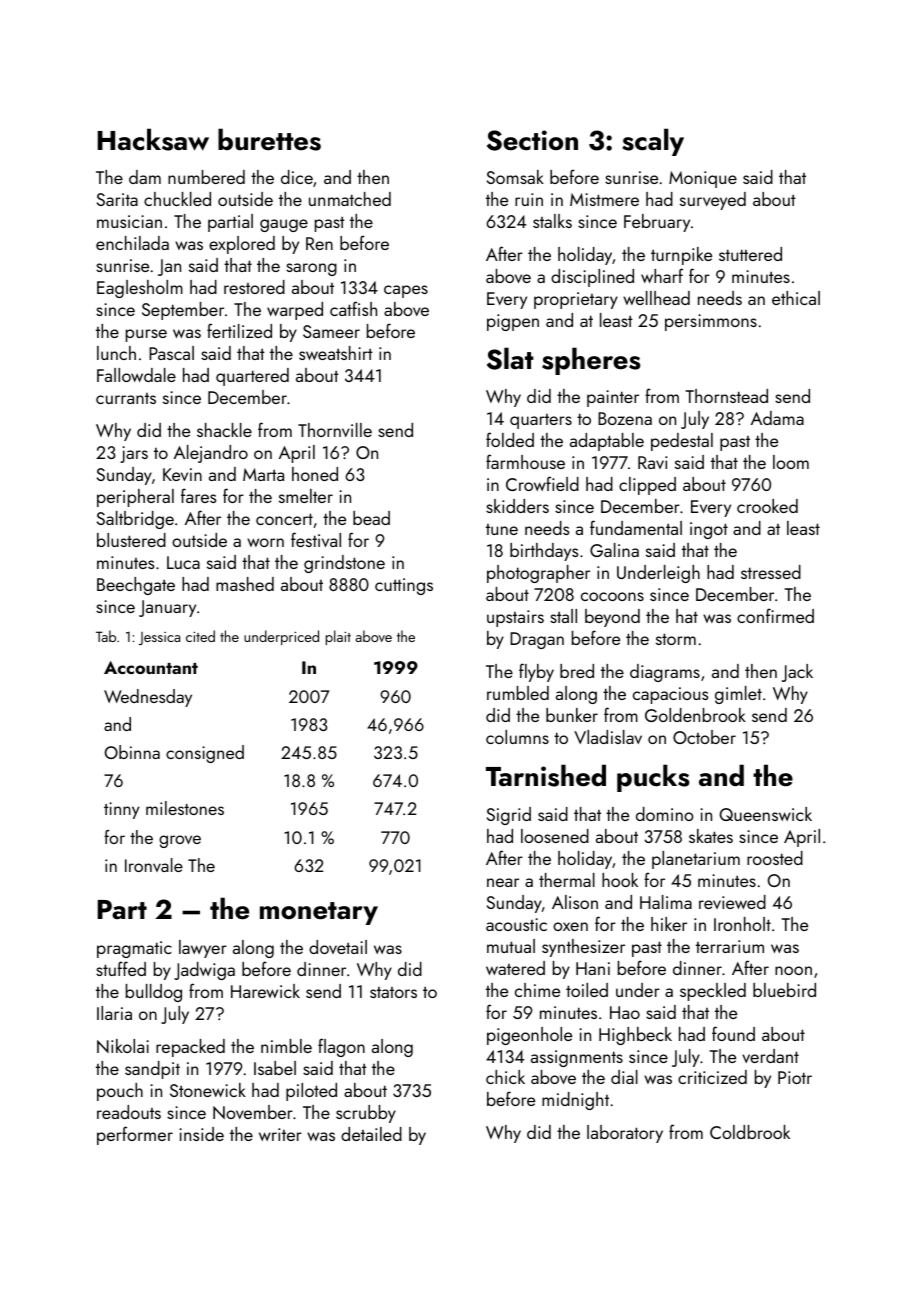 Image resolution: width=924 pixels, height=1311 pixels. What do you see at coordinates (656, 298) in the screenshot?
I see `wellhead` at bounding box center [656, 298].
